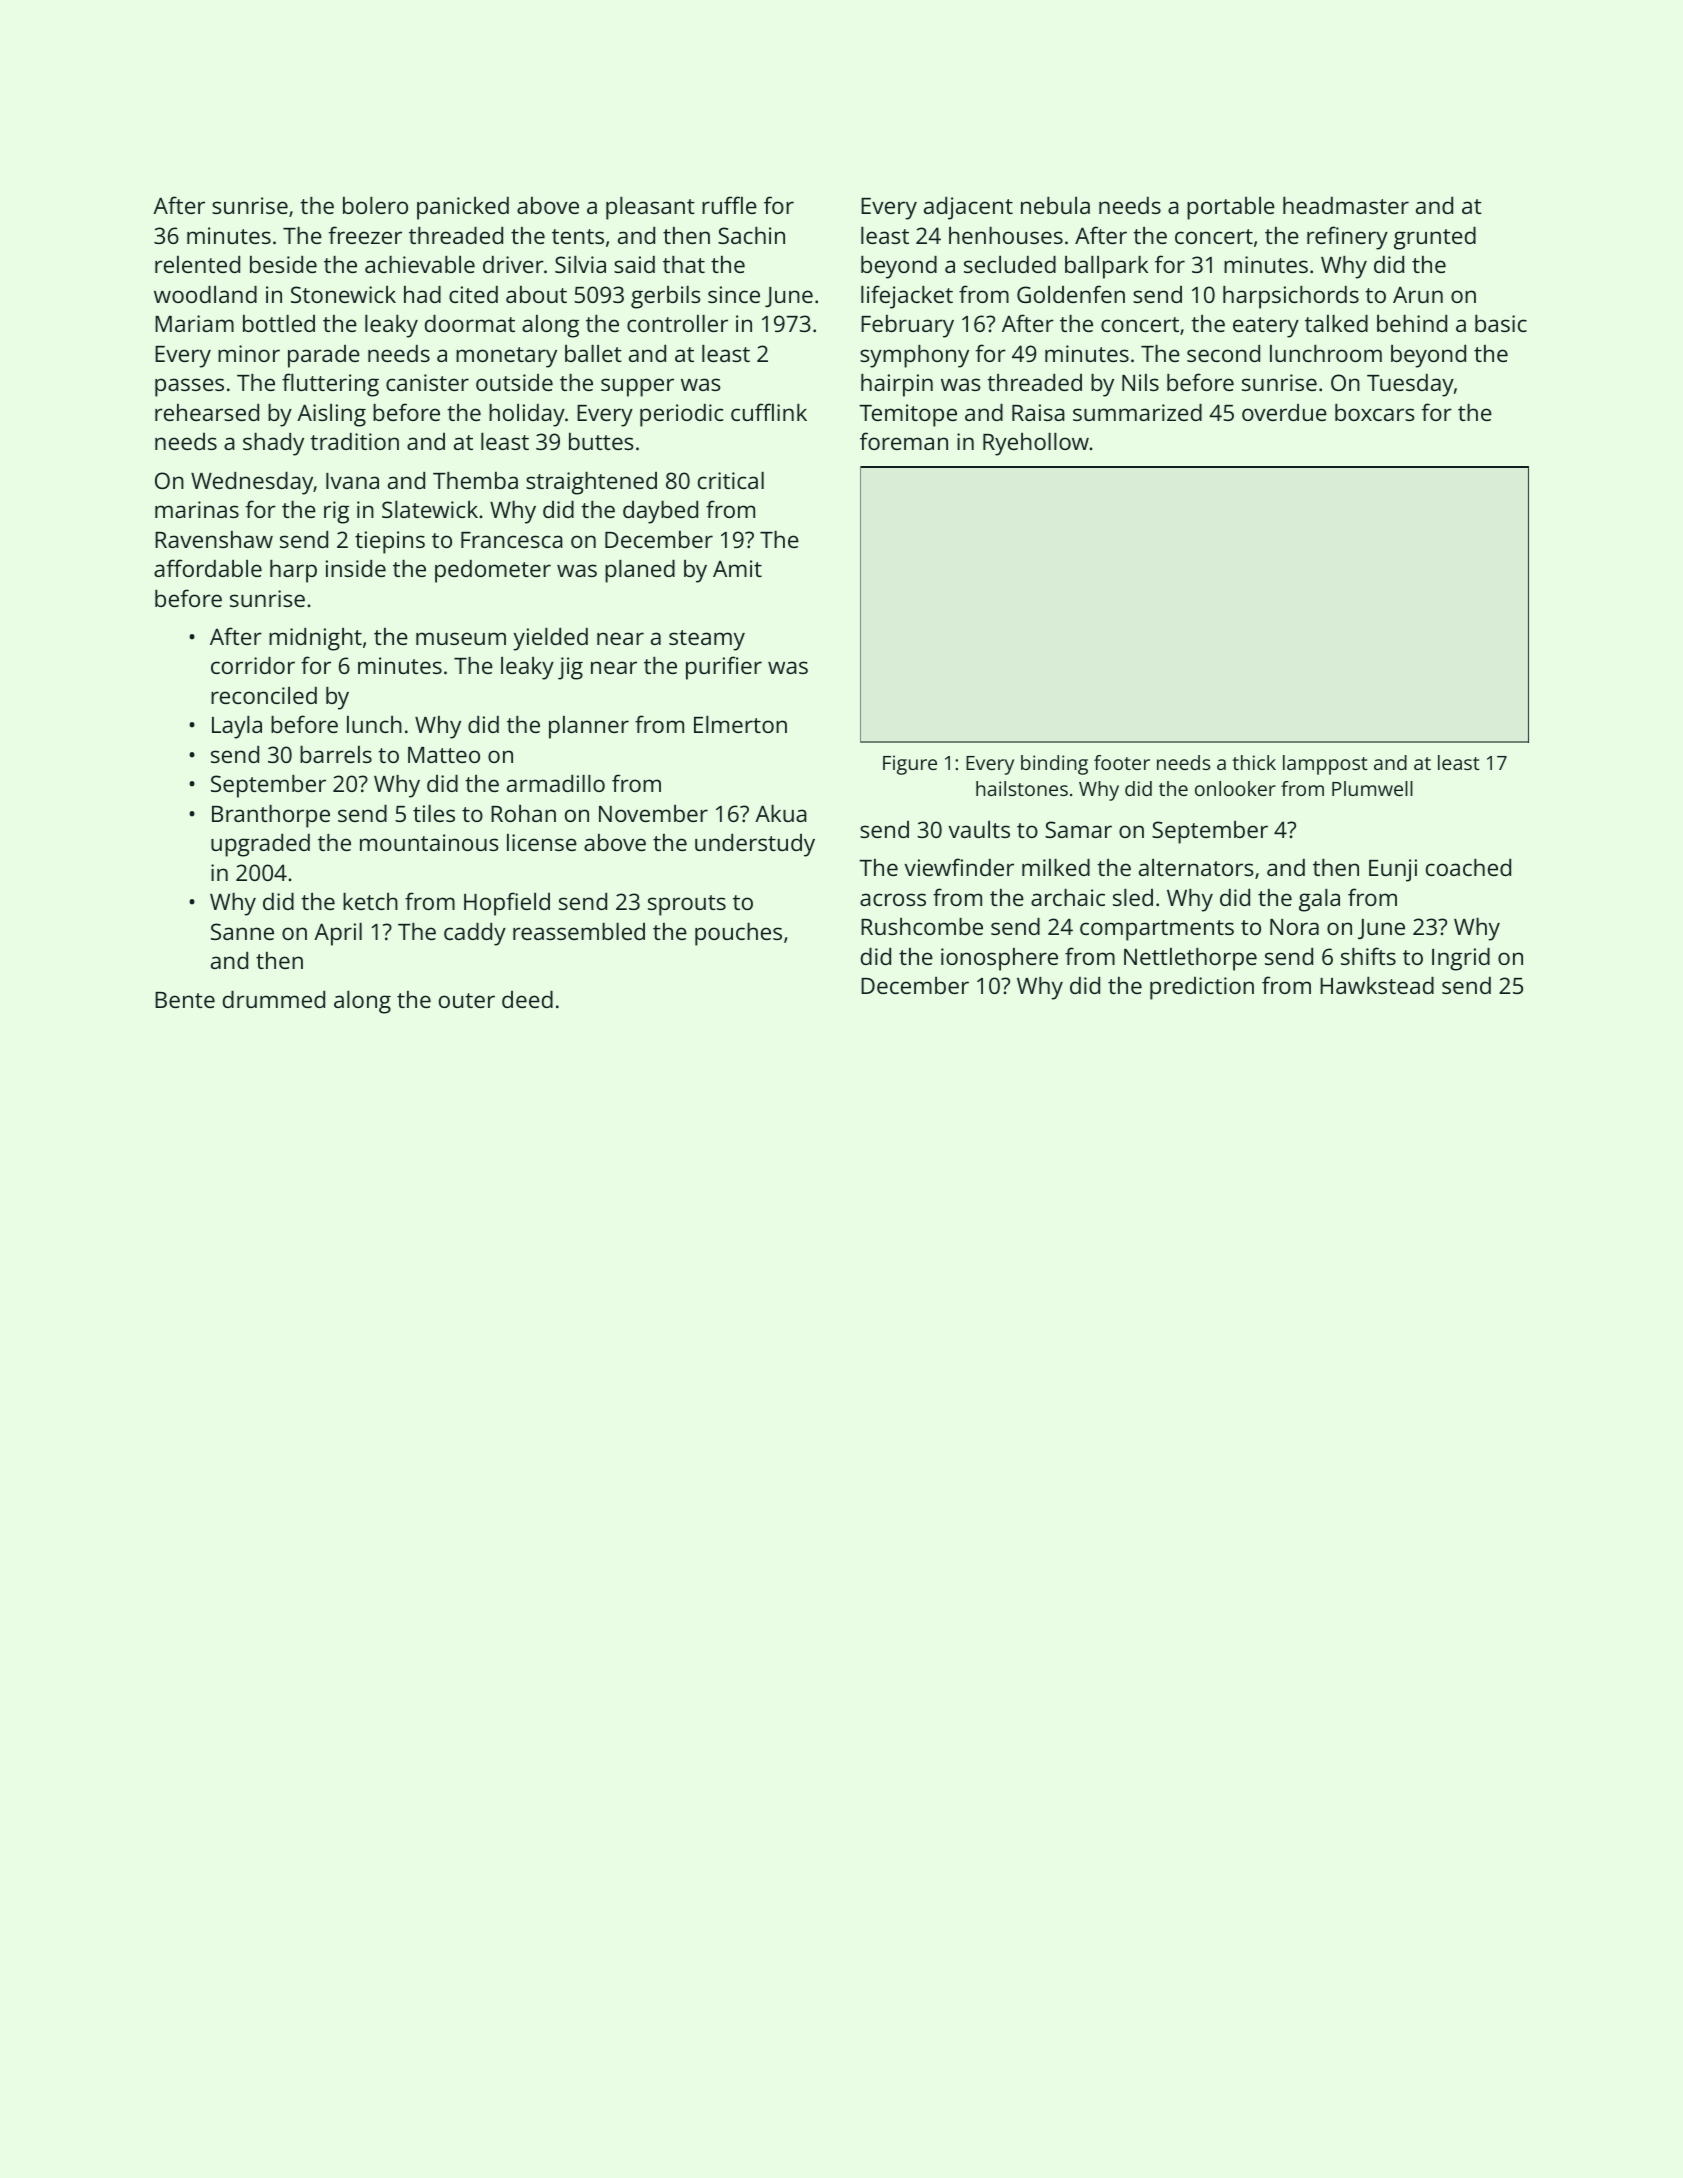 This page has height=2178, width=1683. What do you see at coordinates (1325, 765) in the page?
I see `lamppost` at bounding box center [1325, 765].
